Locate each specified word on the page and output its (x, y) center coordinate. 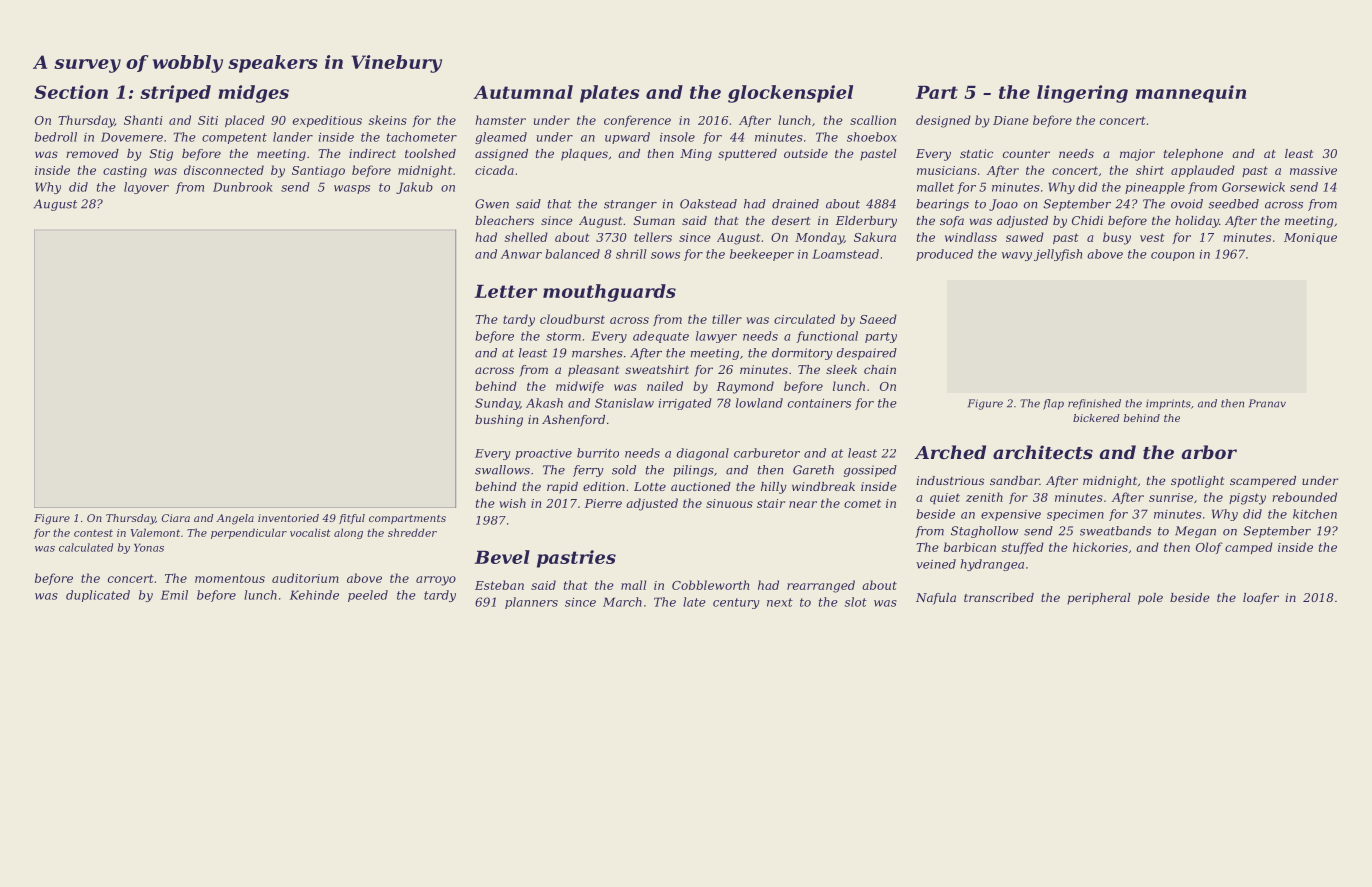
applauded (1203, 171)
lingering (1082, 94)
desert (791, 220)
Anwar (521, 254)
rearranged (821, 586)
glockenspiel (790, 94)
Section (71, 92)
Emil (174, 595)
